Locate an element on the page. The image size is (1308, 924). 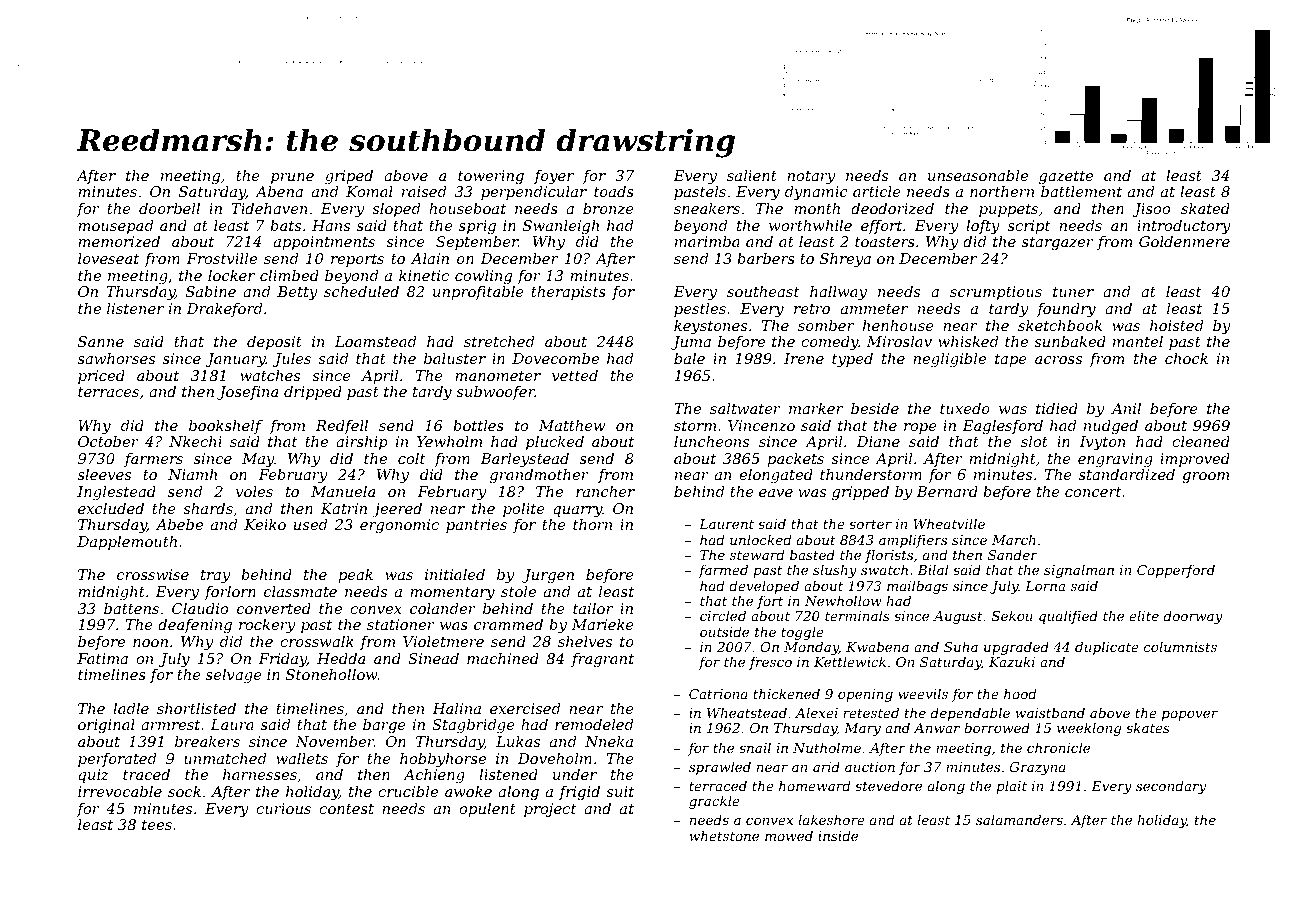
Wheatville is located at coordinates (949, 523).
